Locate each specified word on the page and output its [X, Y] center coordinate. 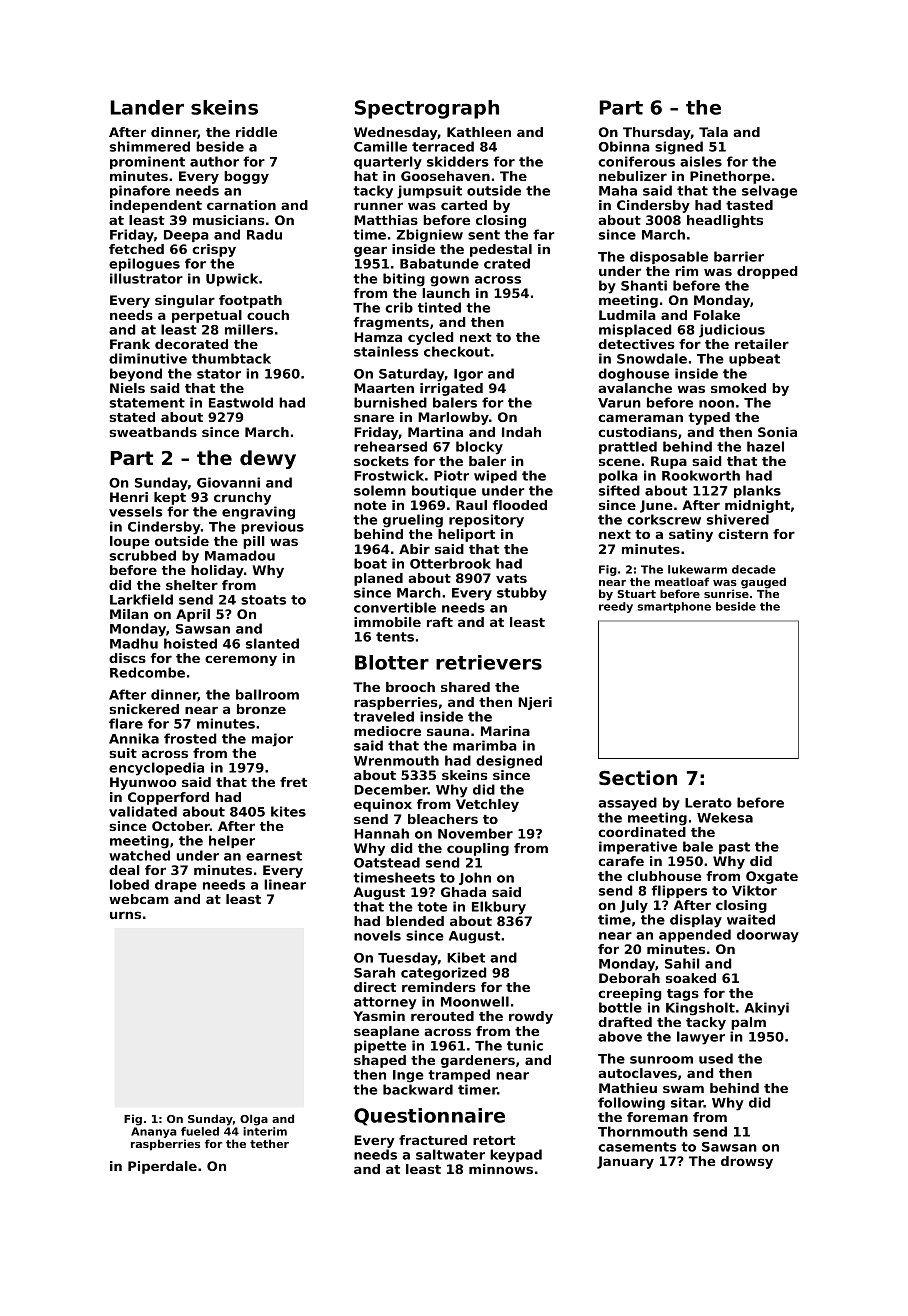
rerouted [442, 1016]
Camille [380, 146]
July [634, 906]
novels [377, 935]
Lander [147, 107]
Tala [713, 132]
